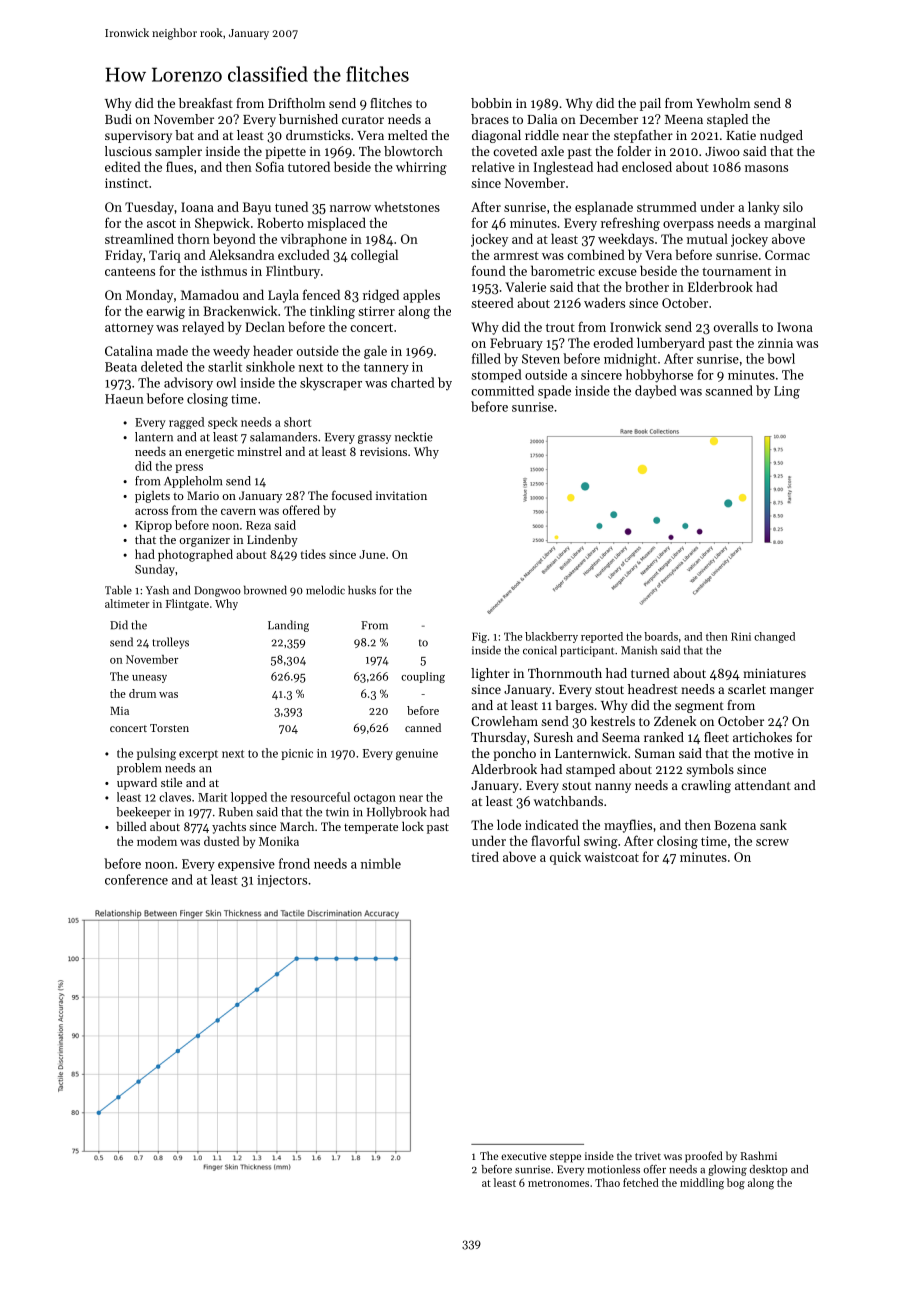  I want to click on conference, so click(136, 879).
